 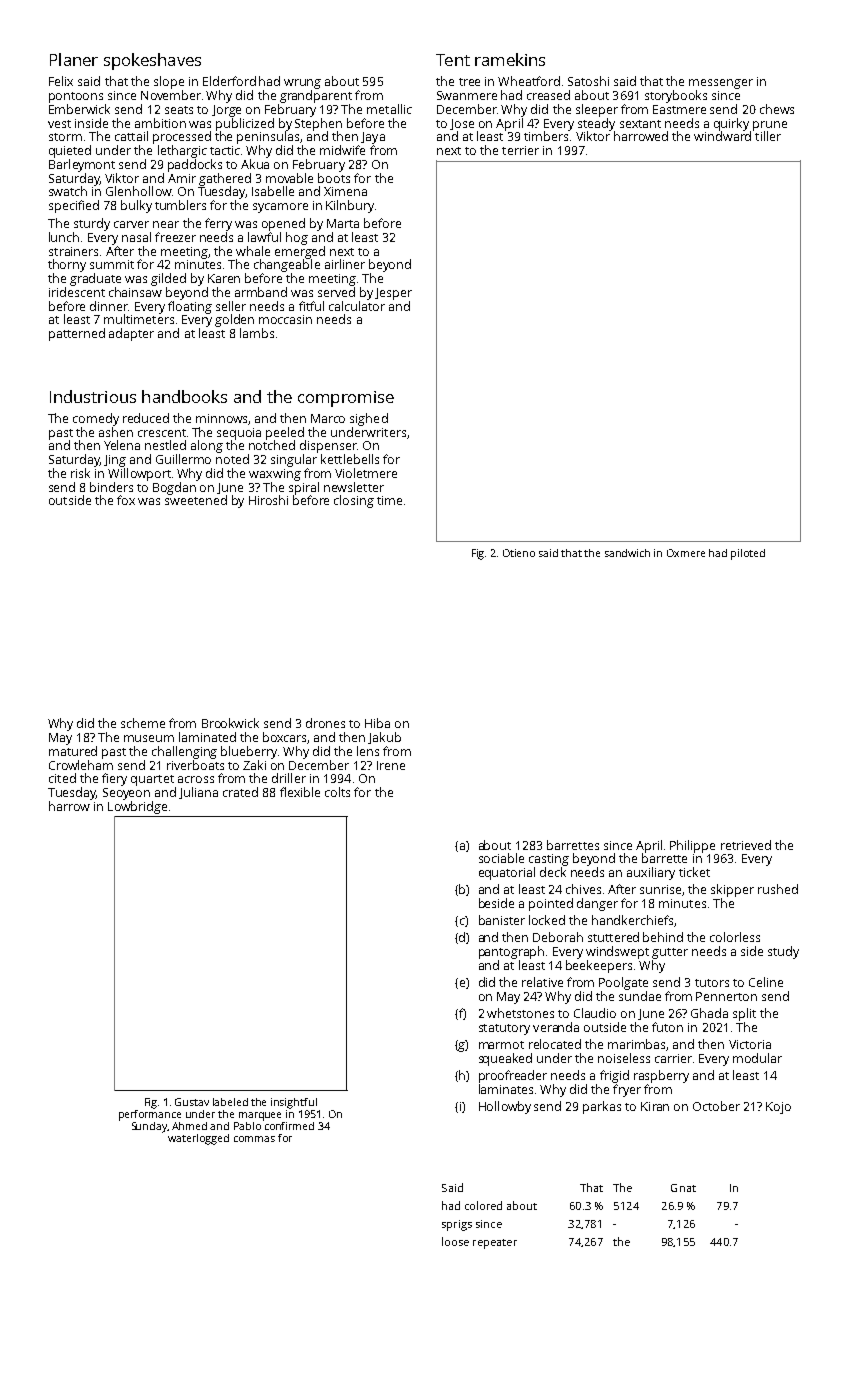 What do you see at coordinates (683, 1188) in the screenshot?
I see `Gnat` at bounding box center [683, 1188].
